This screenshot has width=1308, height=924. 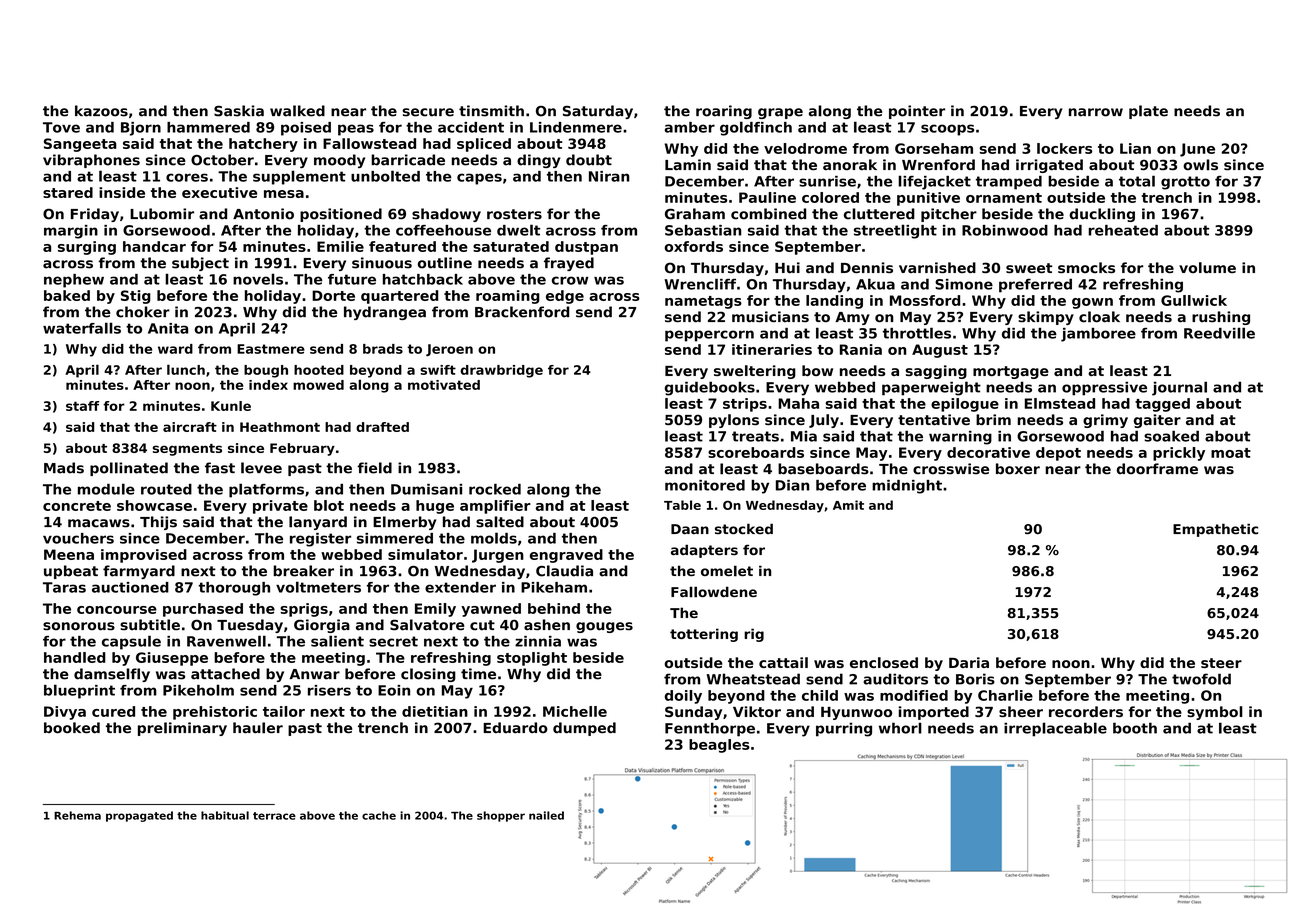 What do you see at coordinates (1207, 267) in the screenshot?
I see `volume` at bounding box center [1207, 267].
